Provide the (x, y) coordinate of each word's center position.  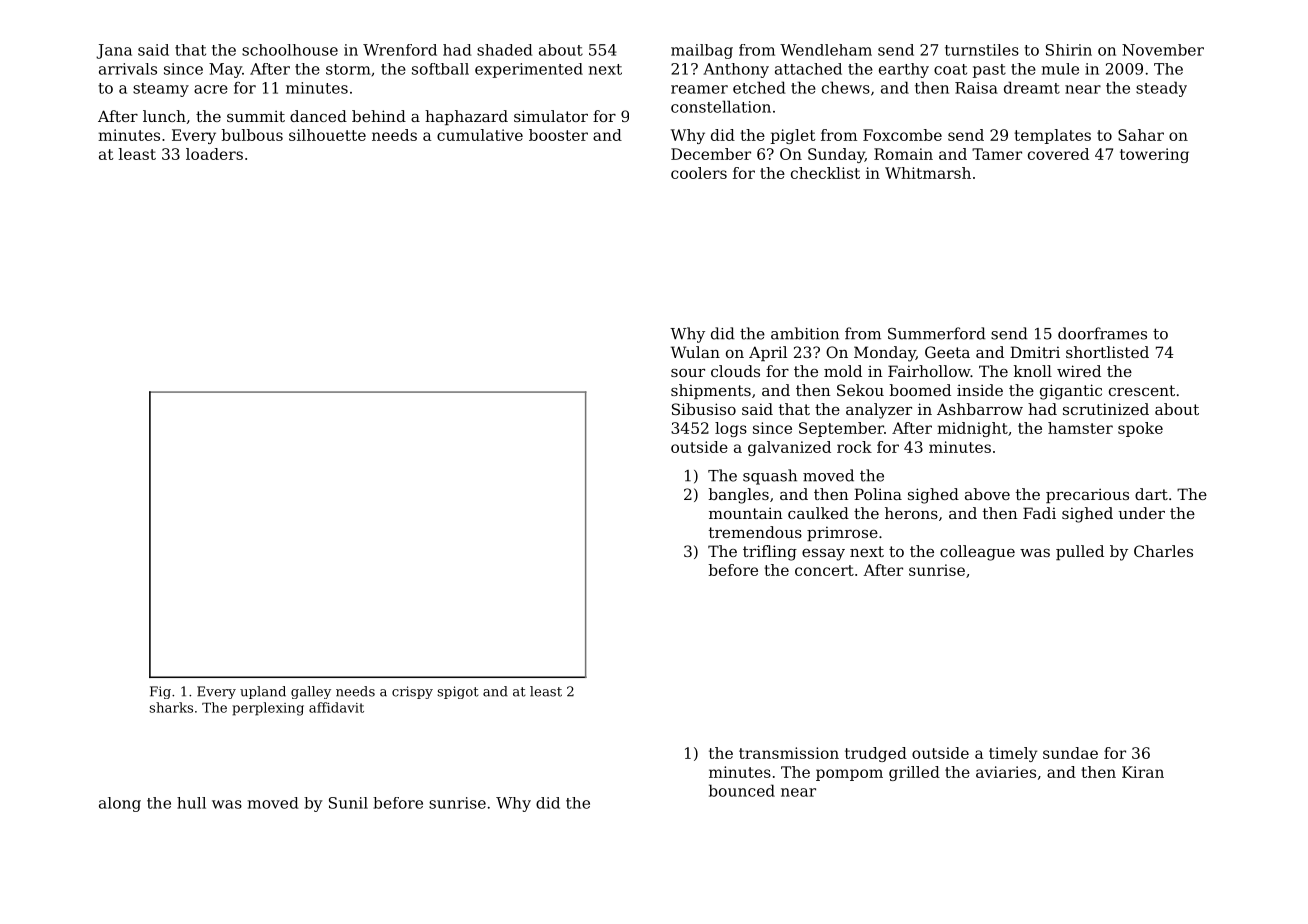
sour (688, 373)
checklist (825, 173)
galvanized (789, 448)
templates (1052, 136)
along (120, 804)
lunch (164, 116)
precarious (1087, 495)
